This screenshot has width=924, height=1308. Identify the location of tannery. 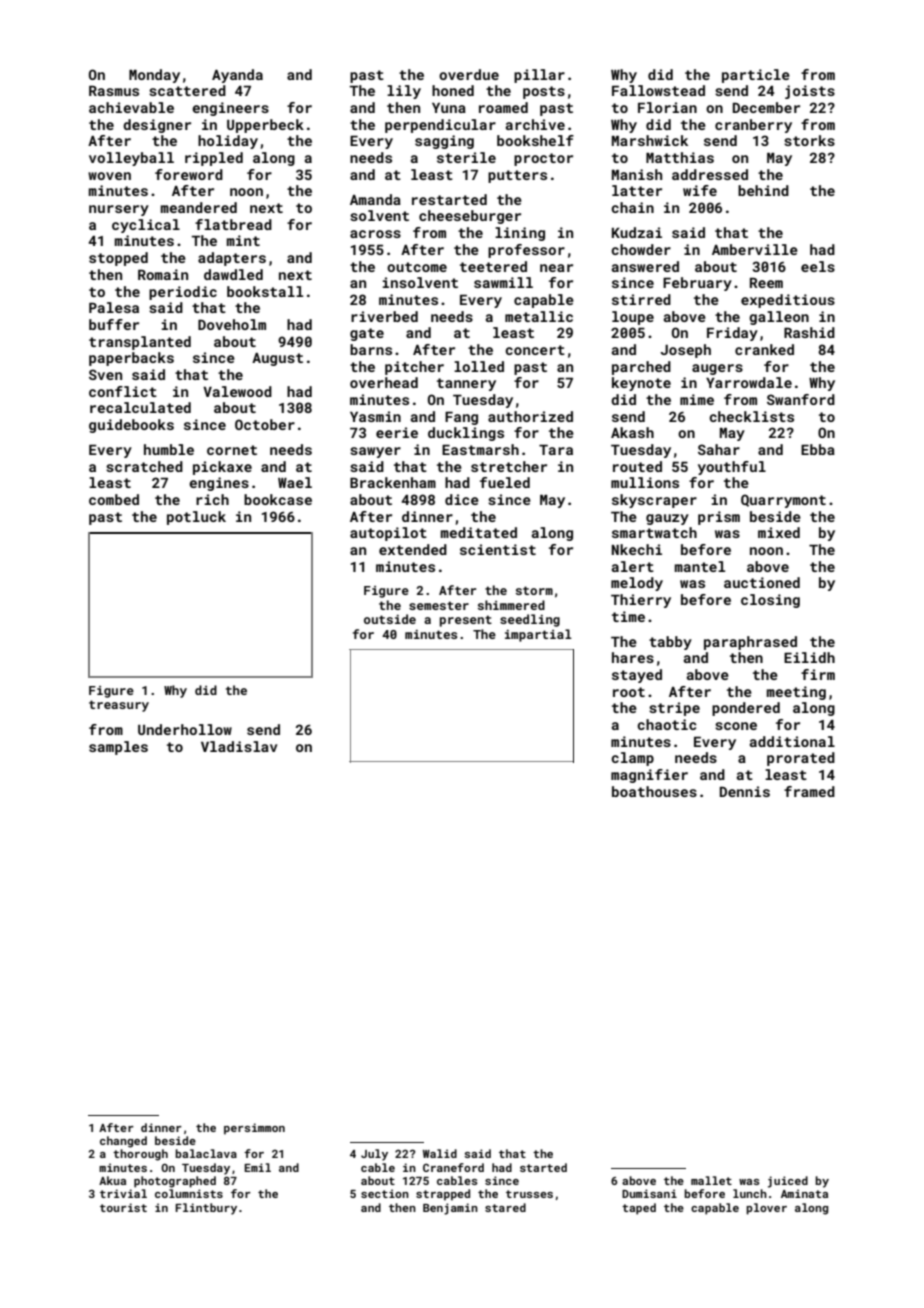
(466, 384).
